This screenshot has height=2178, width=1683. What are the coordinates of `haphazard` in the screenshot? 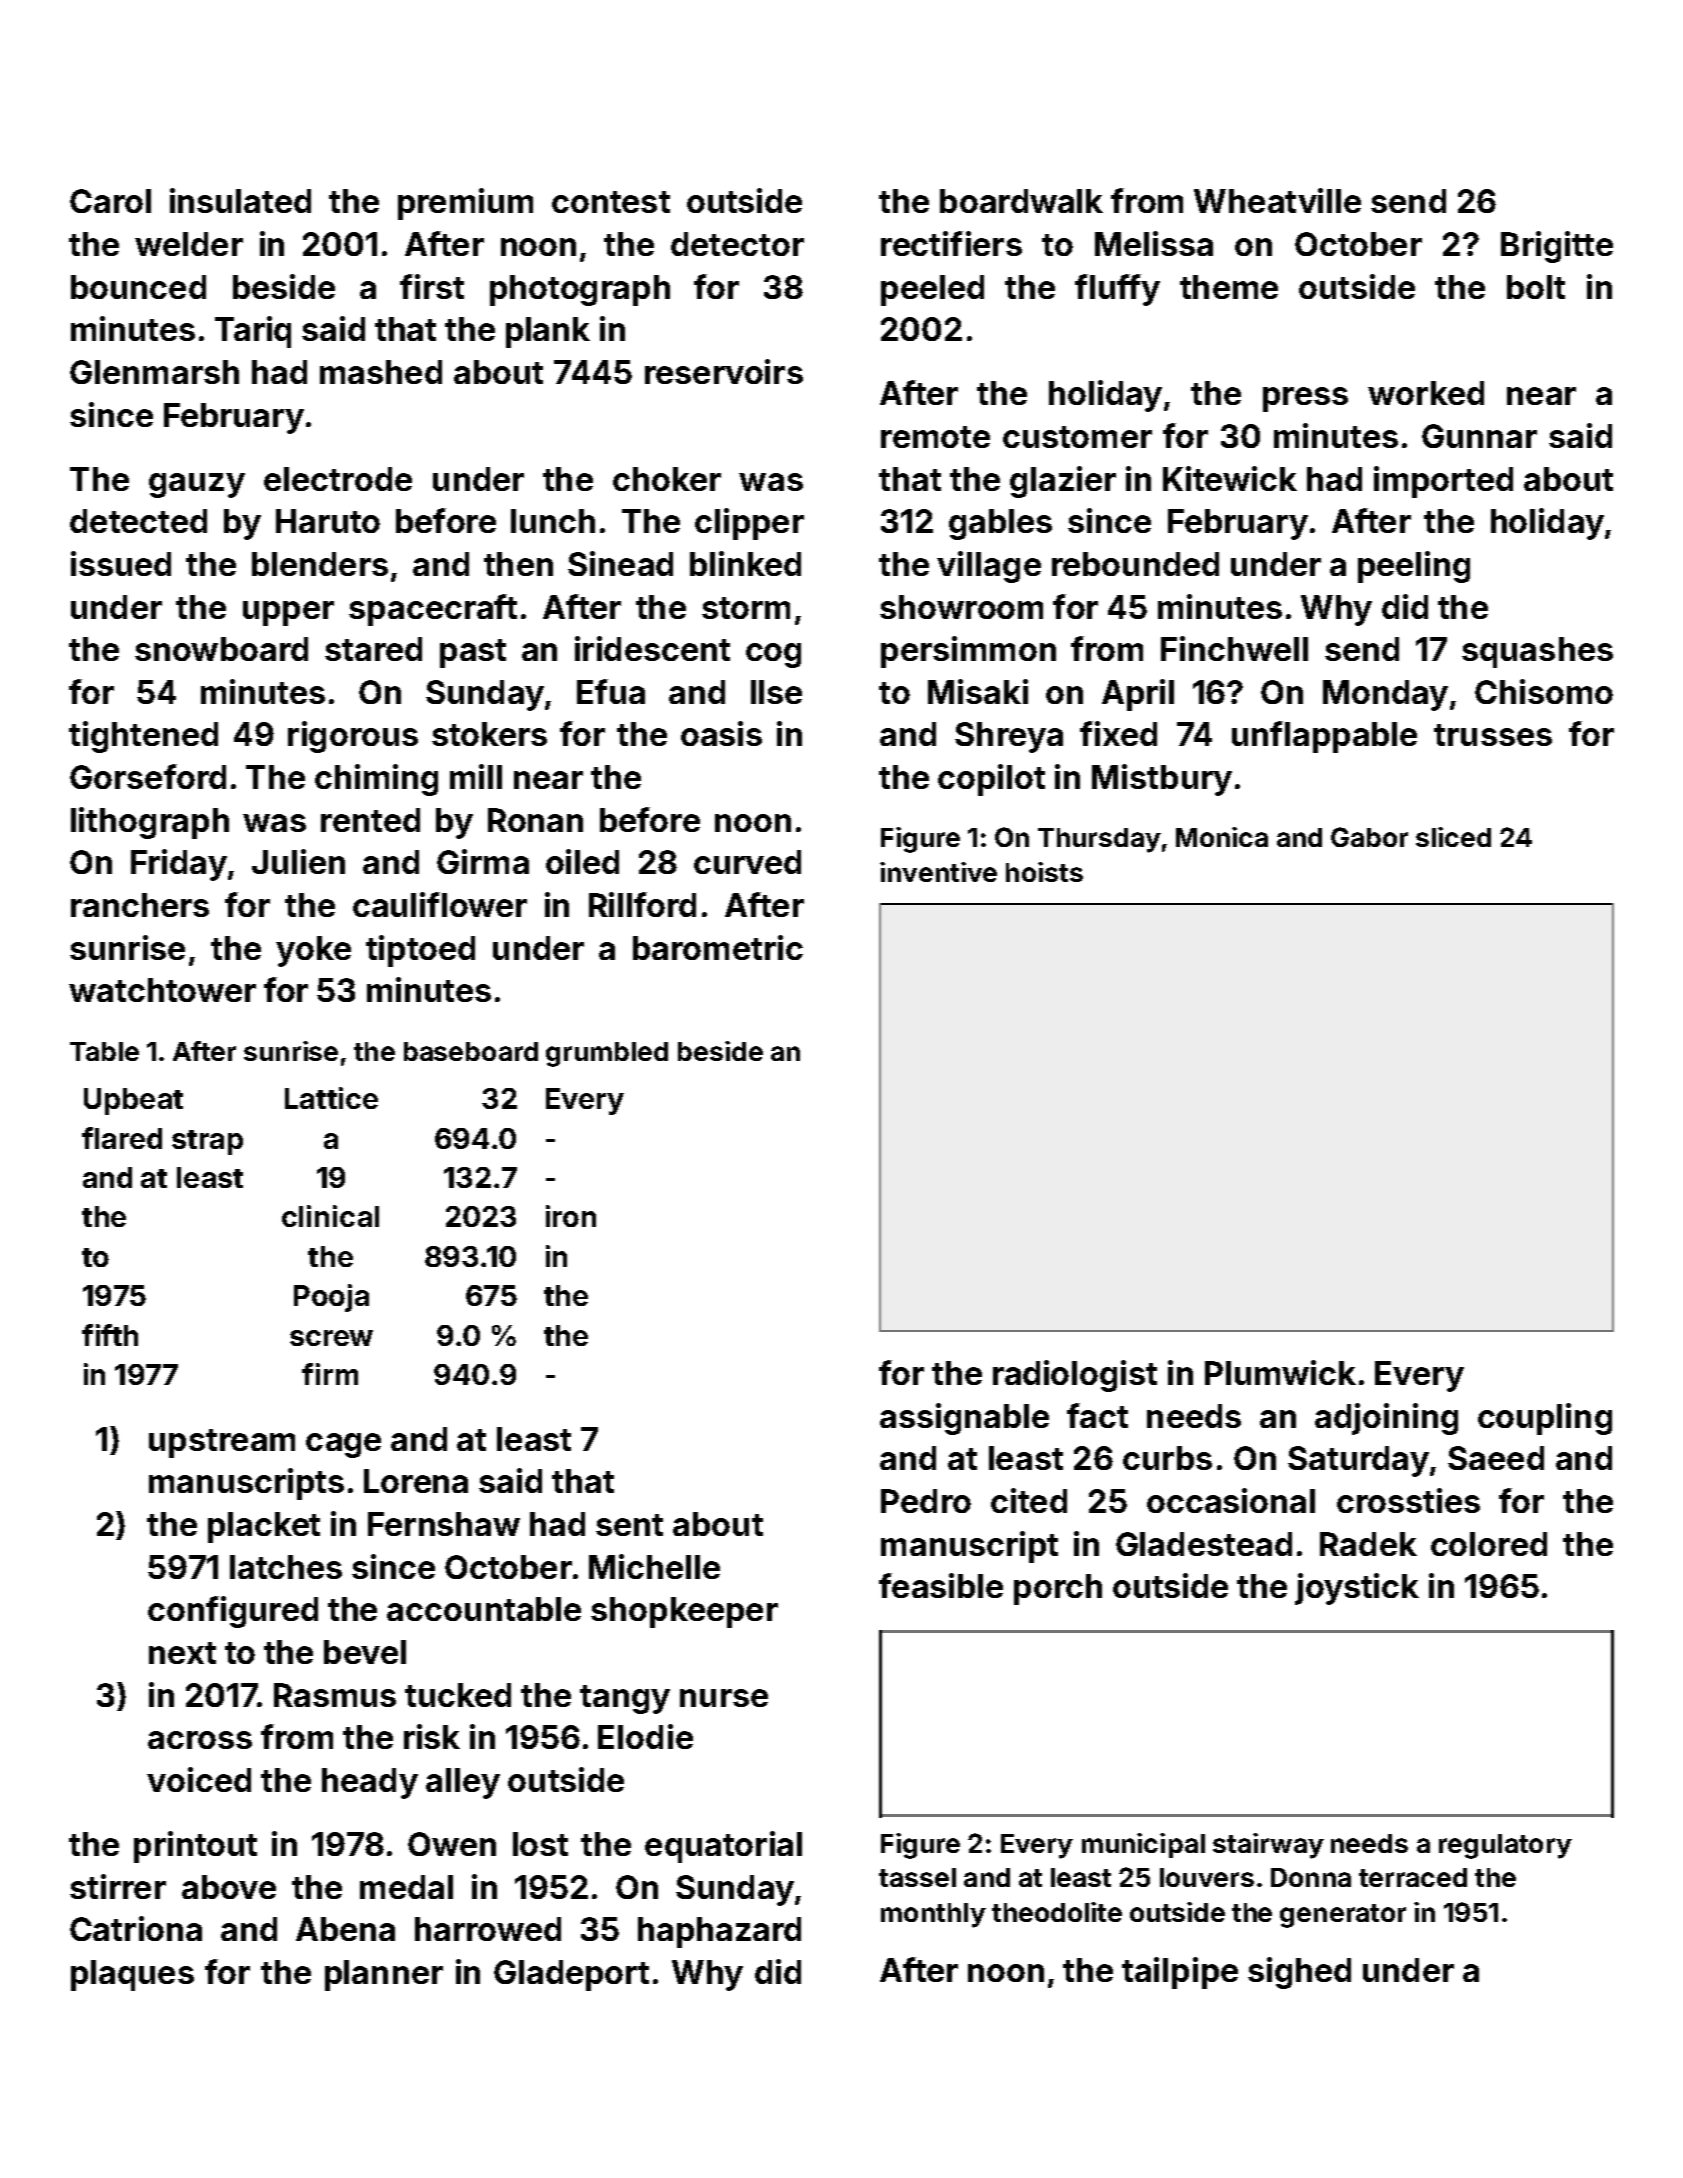 It's located at (719, 1932).
